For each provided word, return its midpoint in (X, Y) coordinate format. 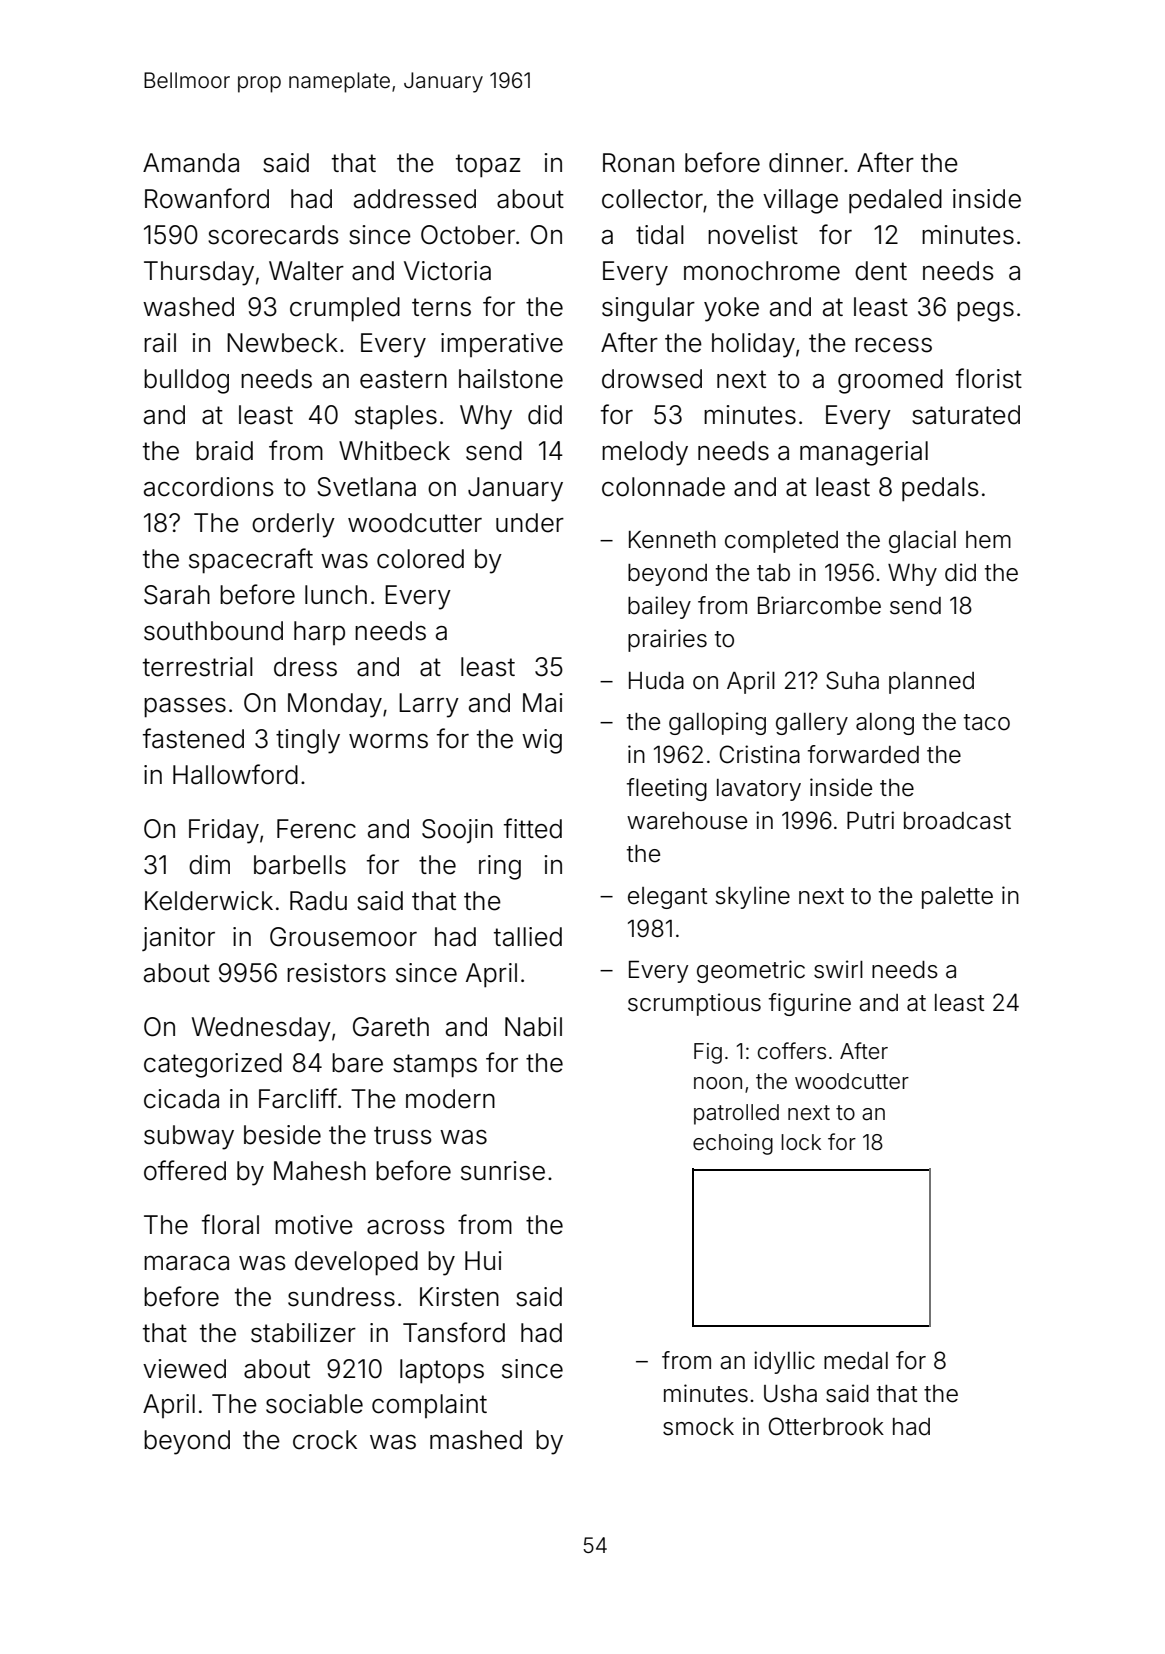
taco (987, 722)
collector (652, 199)
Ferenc (316, 829)
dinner (806, 163)
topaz (488, 166)
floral (230, 1224)
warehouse (687, 821)
